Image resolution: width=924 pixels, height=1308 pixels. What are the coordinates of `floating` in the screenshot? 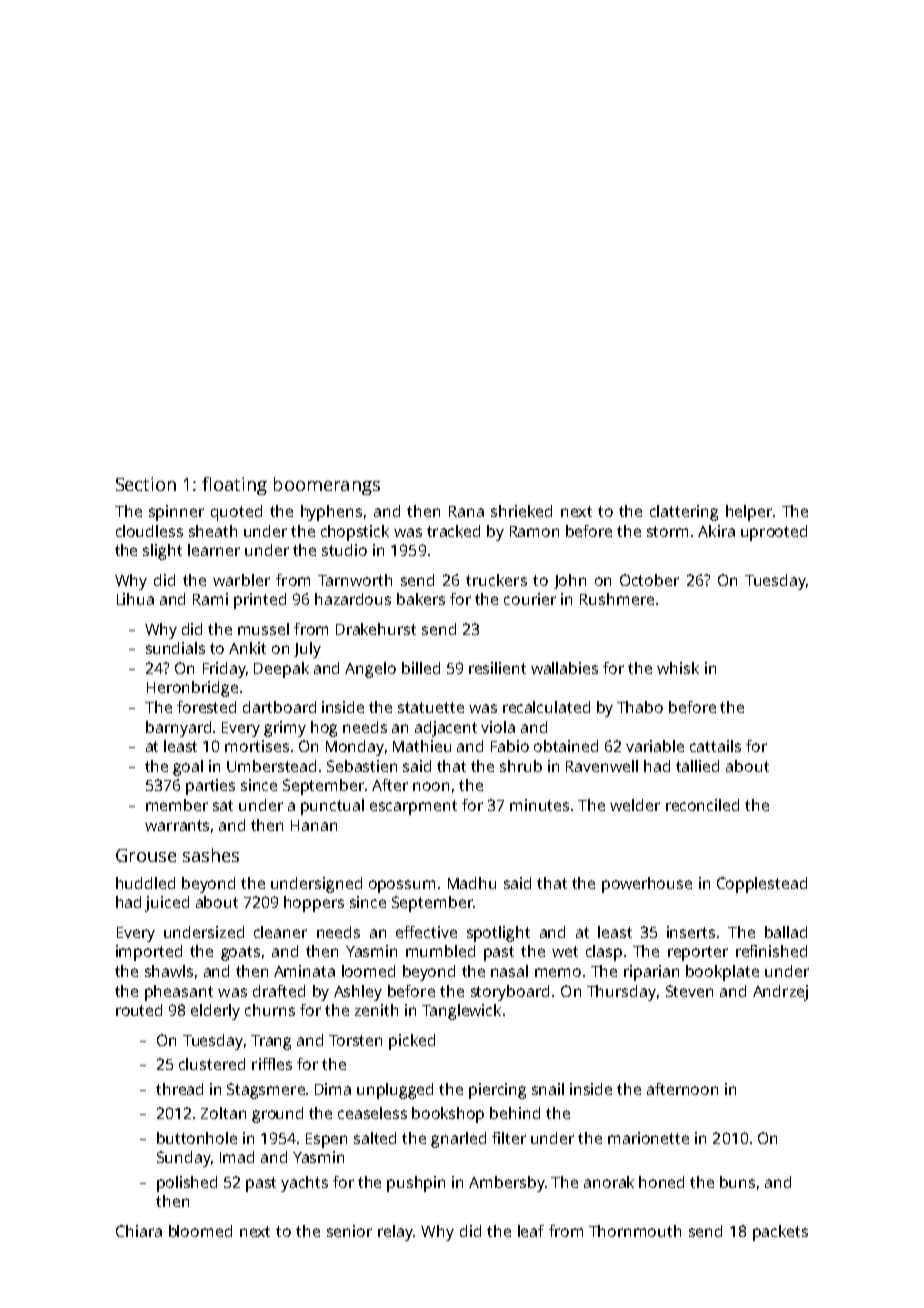 It's located at (234, 486).
